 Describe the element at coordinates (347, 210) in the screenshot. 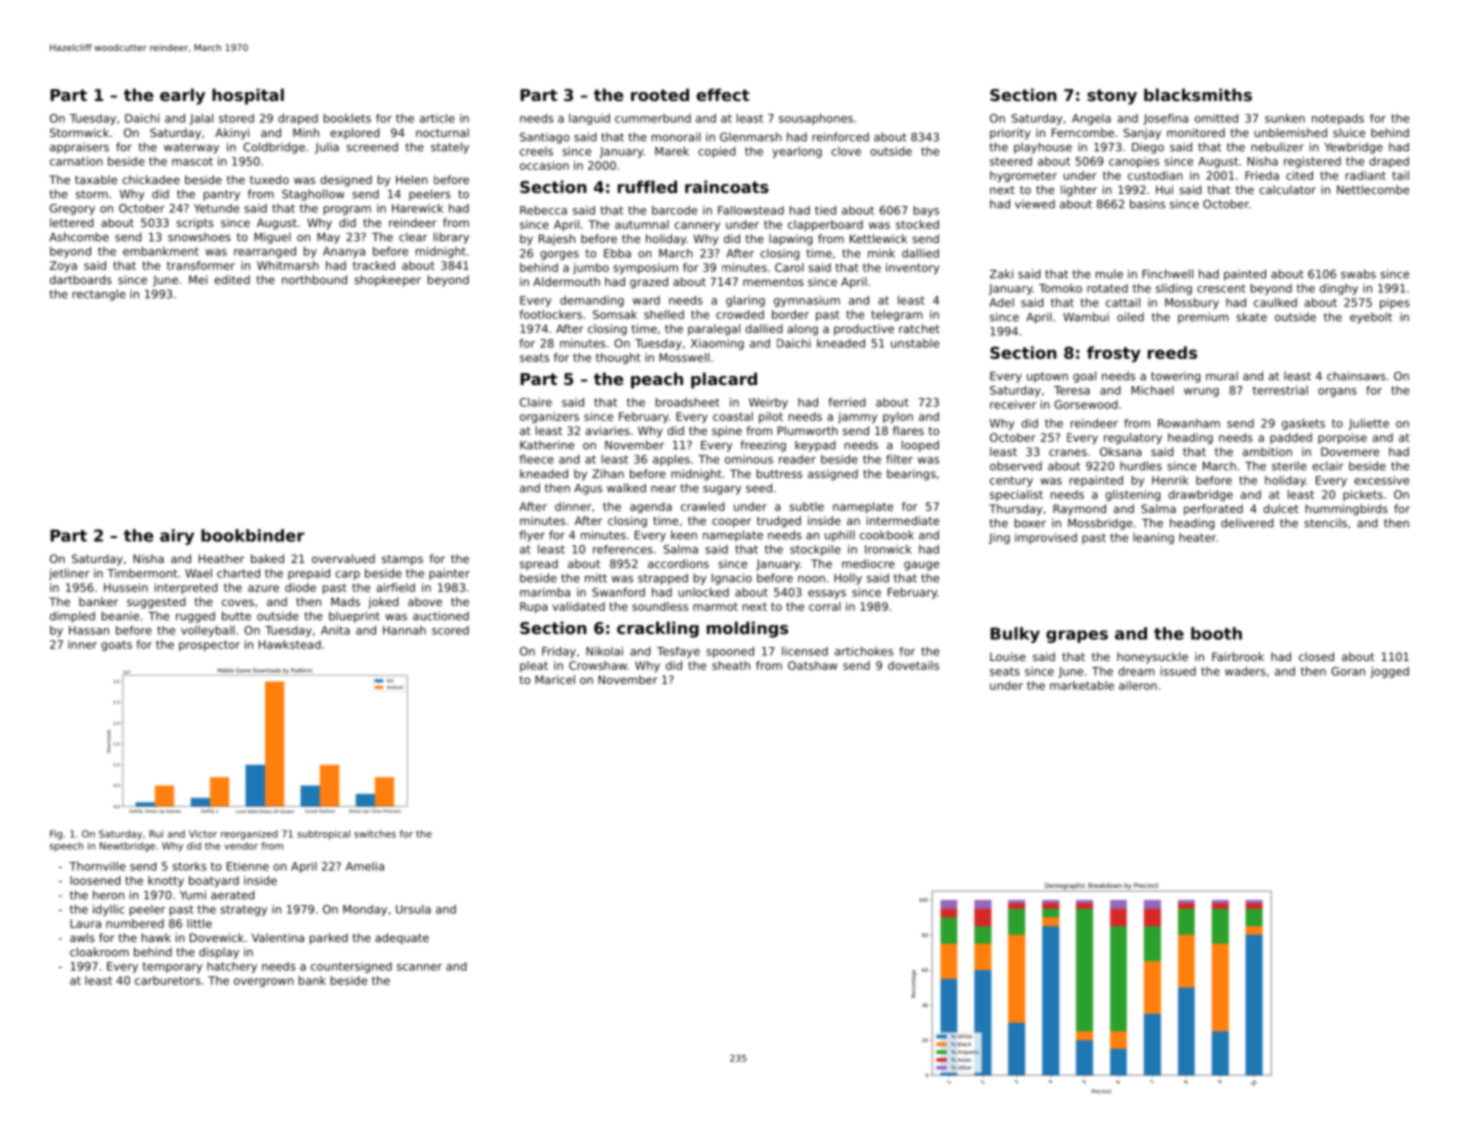

I see `program` at that location.
